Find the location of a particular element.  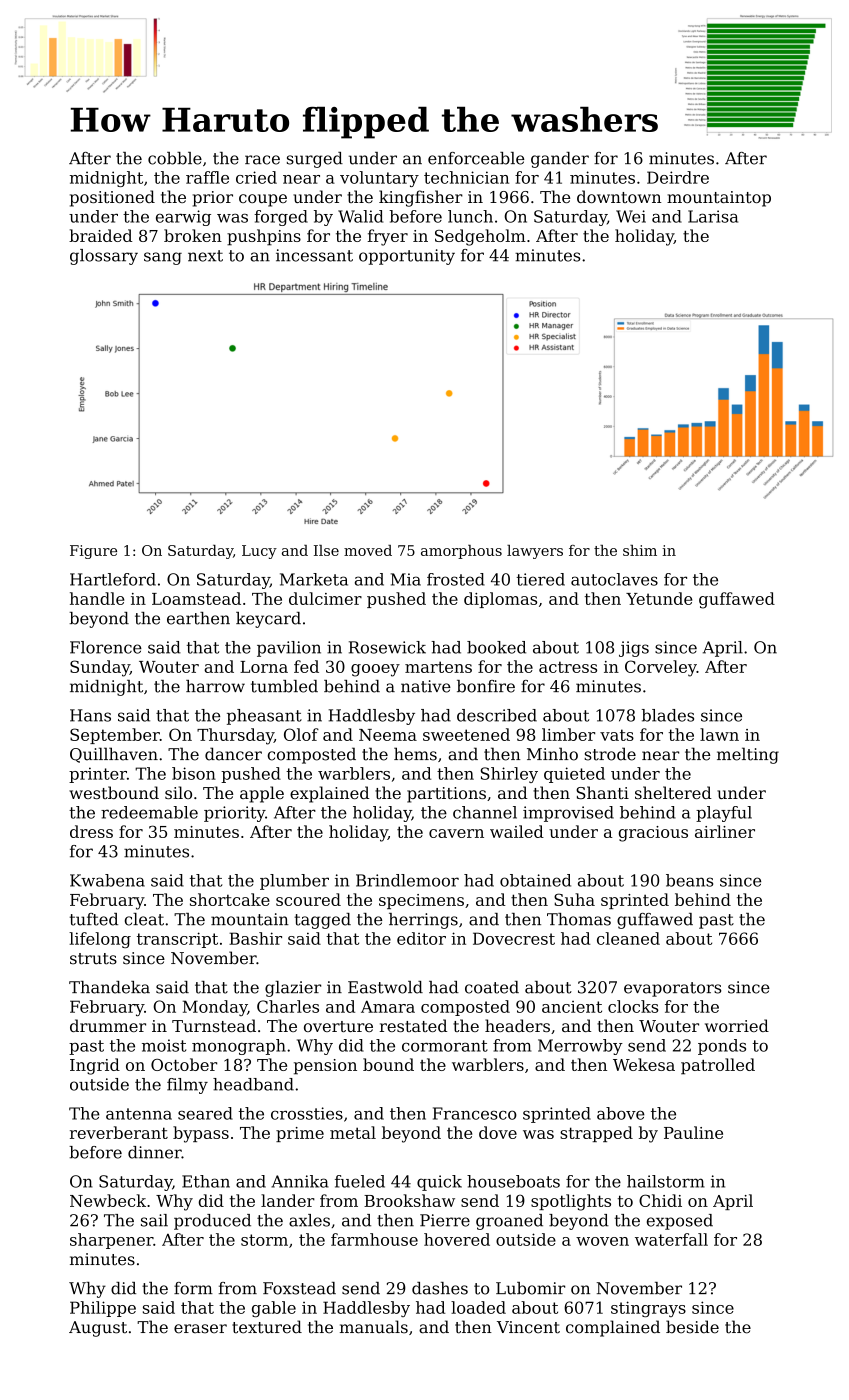

dashes is located at coordinates (440, 1288).
